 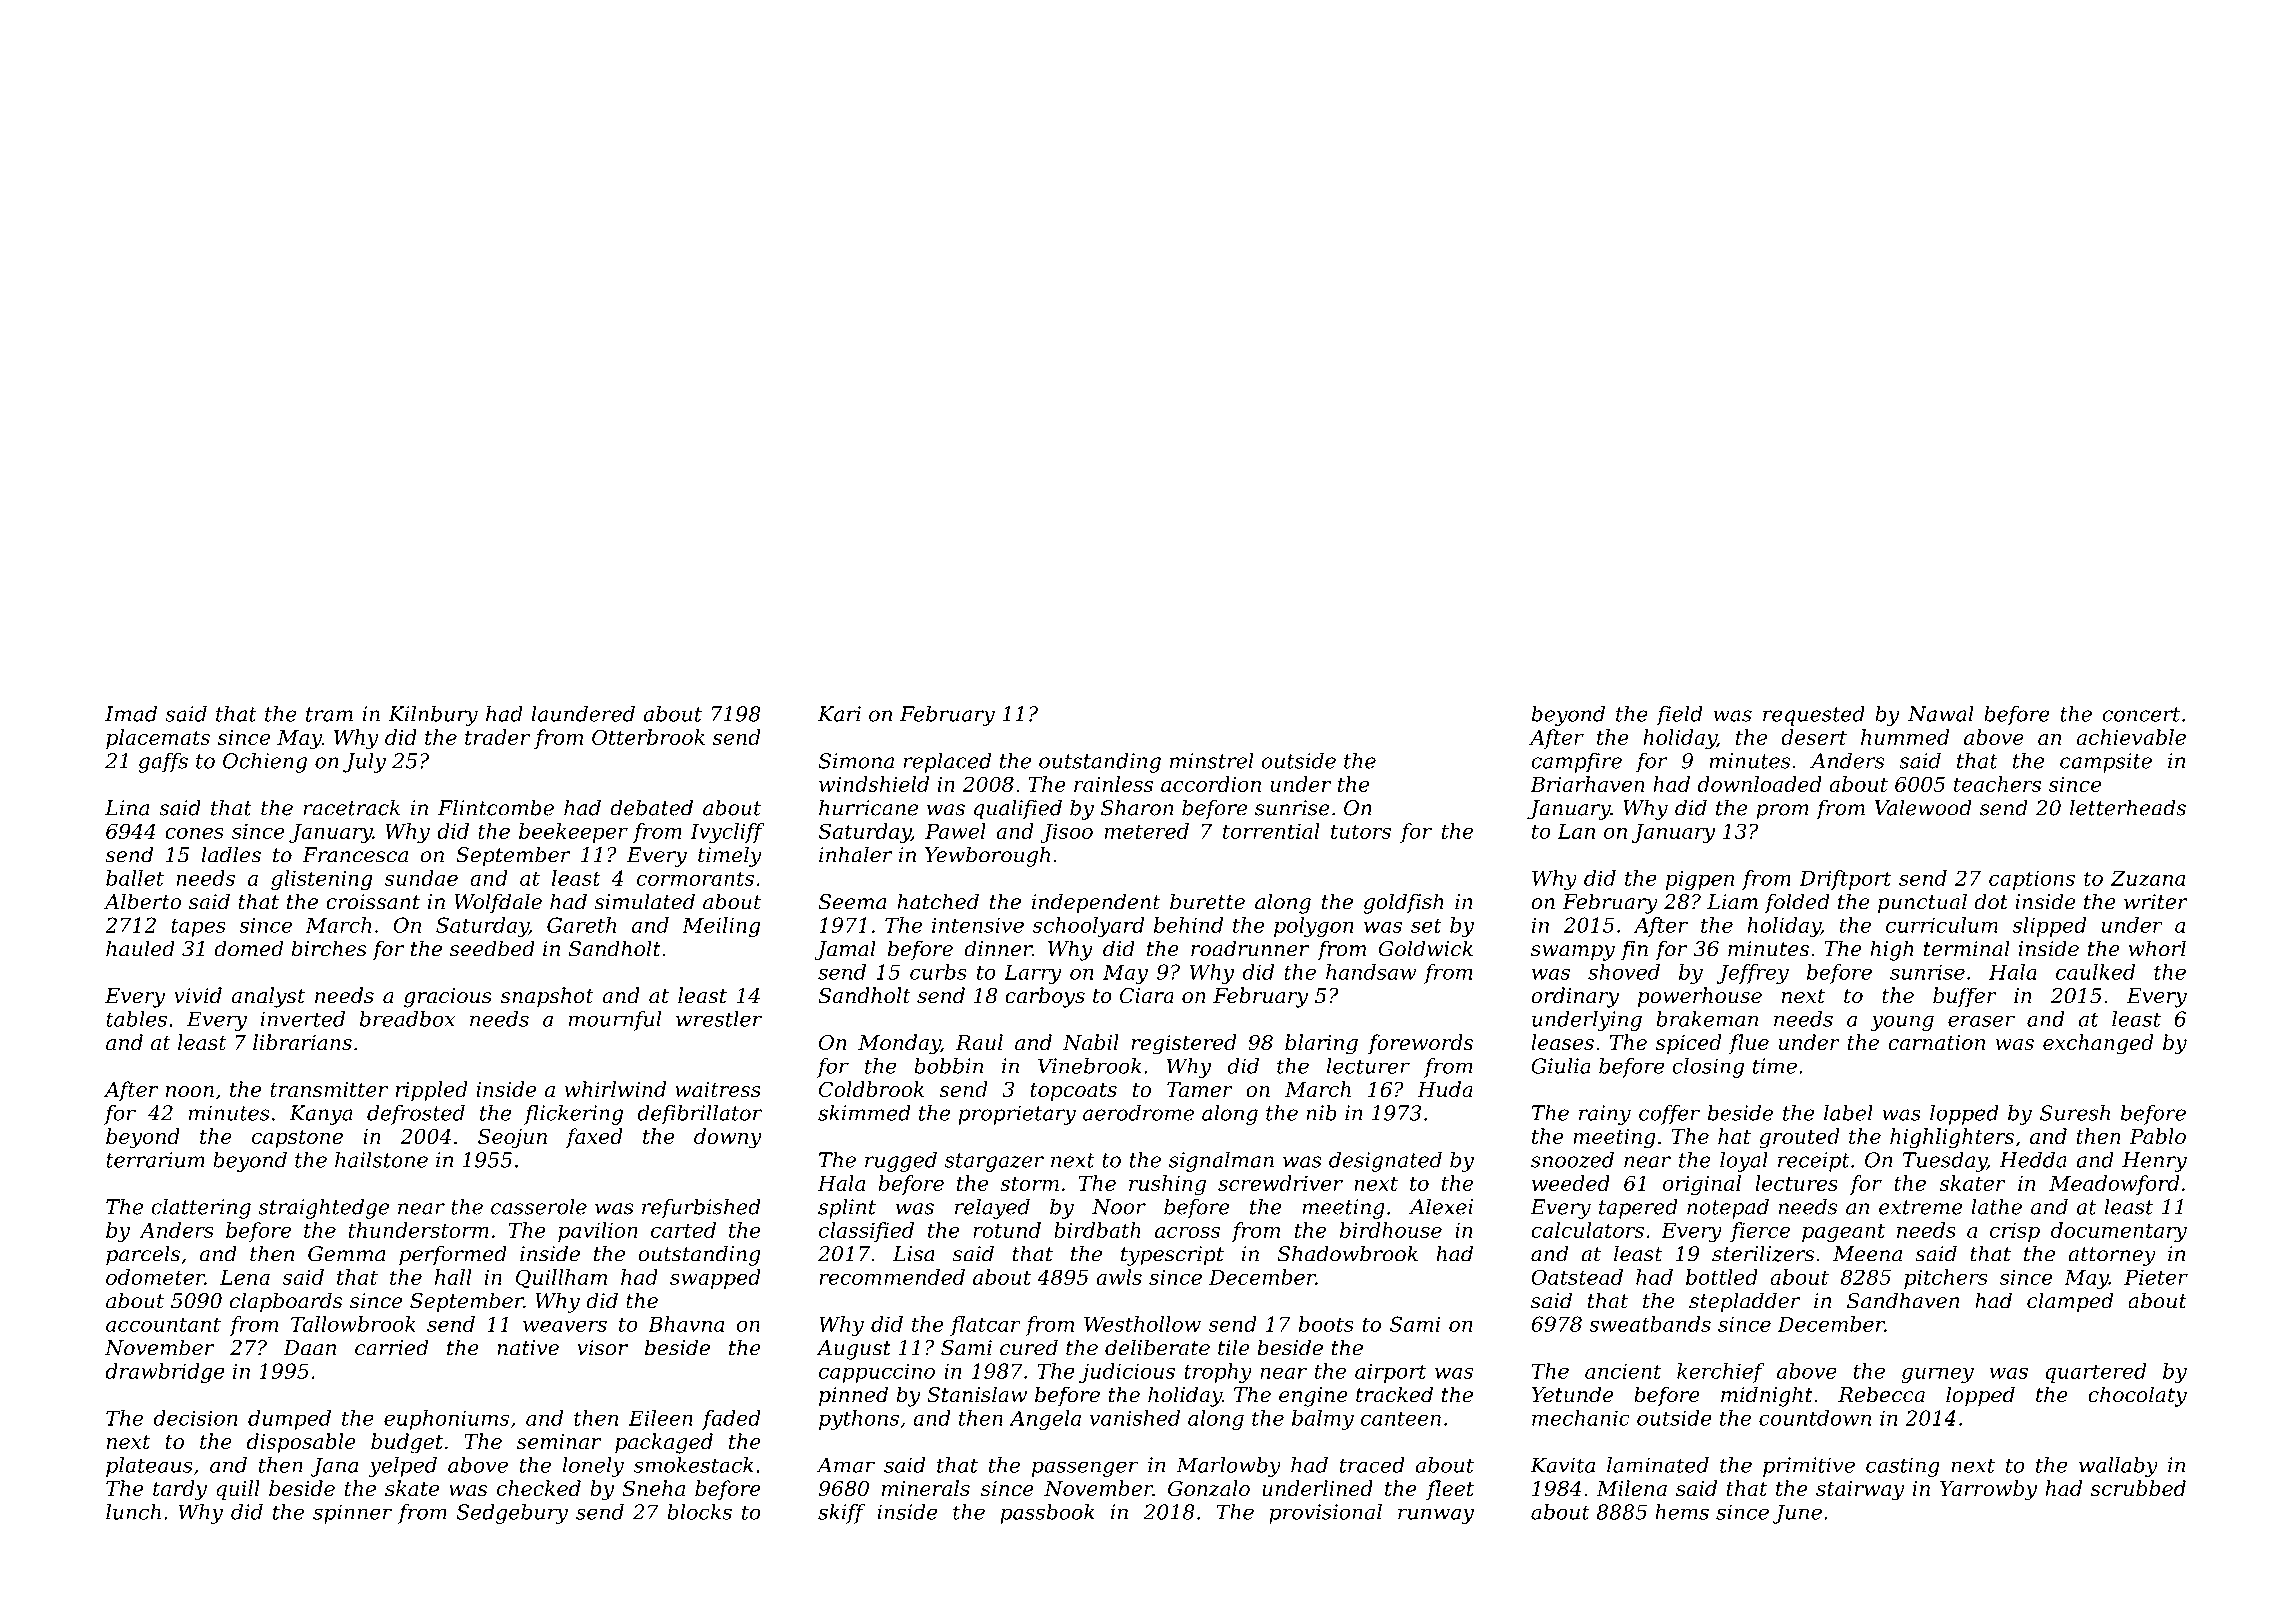 I want to click on Imad, so click(x=131, y=714).
